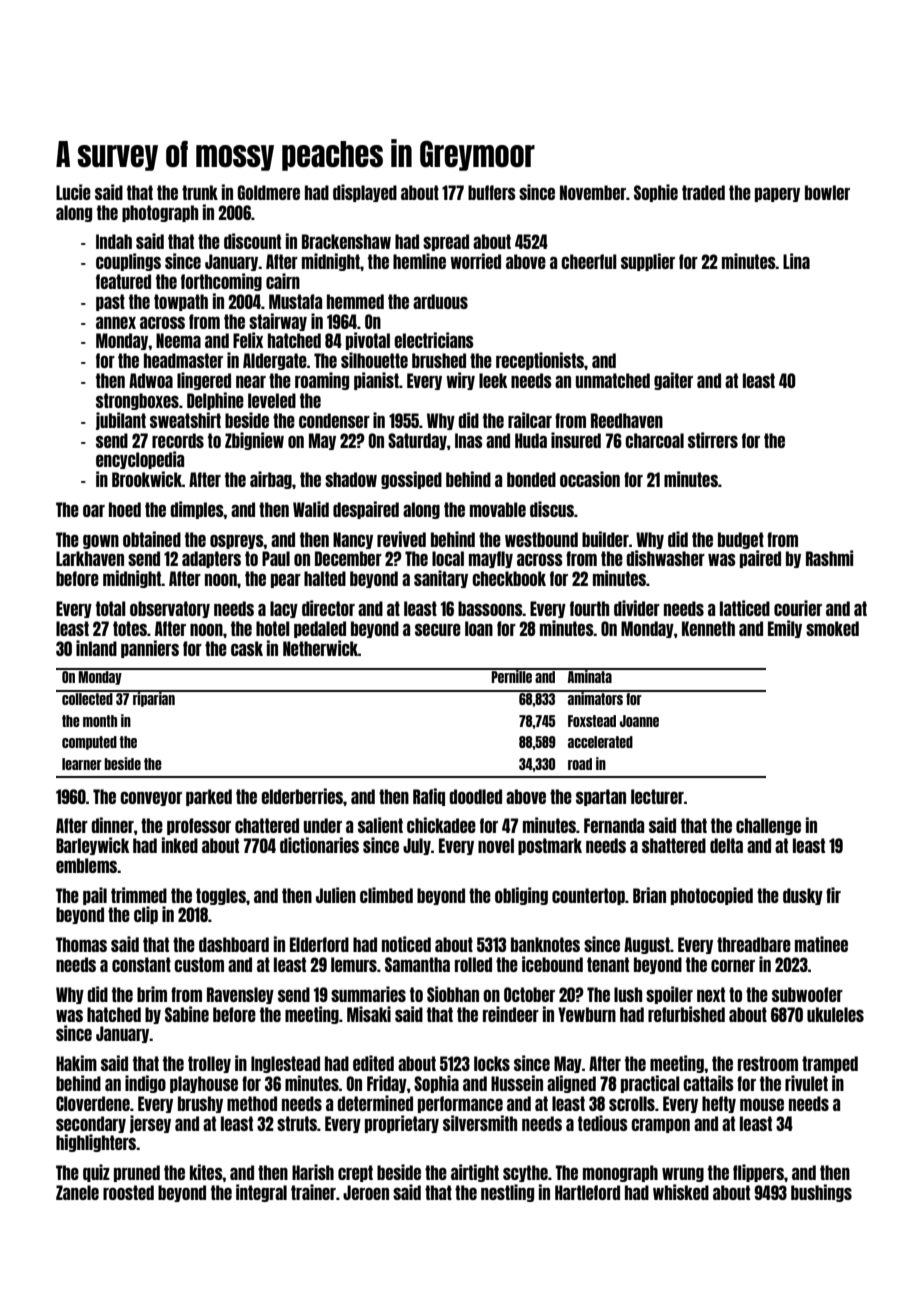  Describe the element at coordinates (674, 845) in the page. I see `shattered` at that location.
